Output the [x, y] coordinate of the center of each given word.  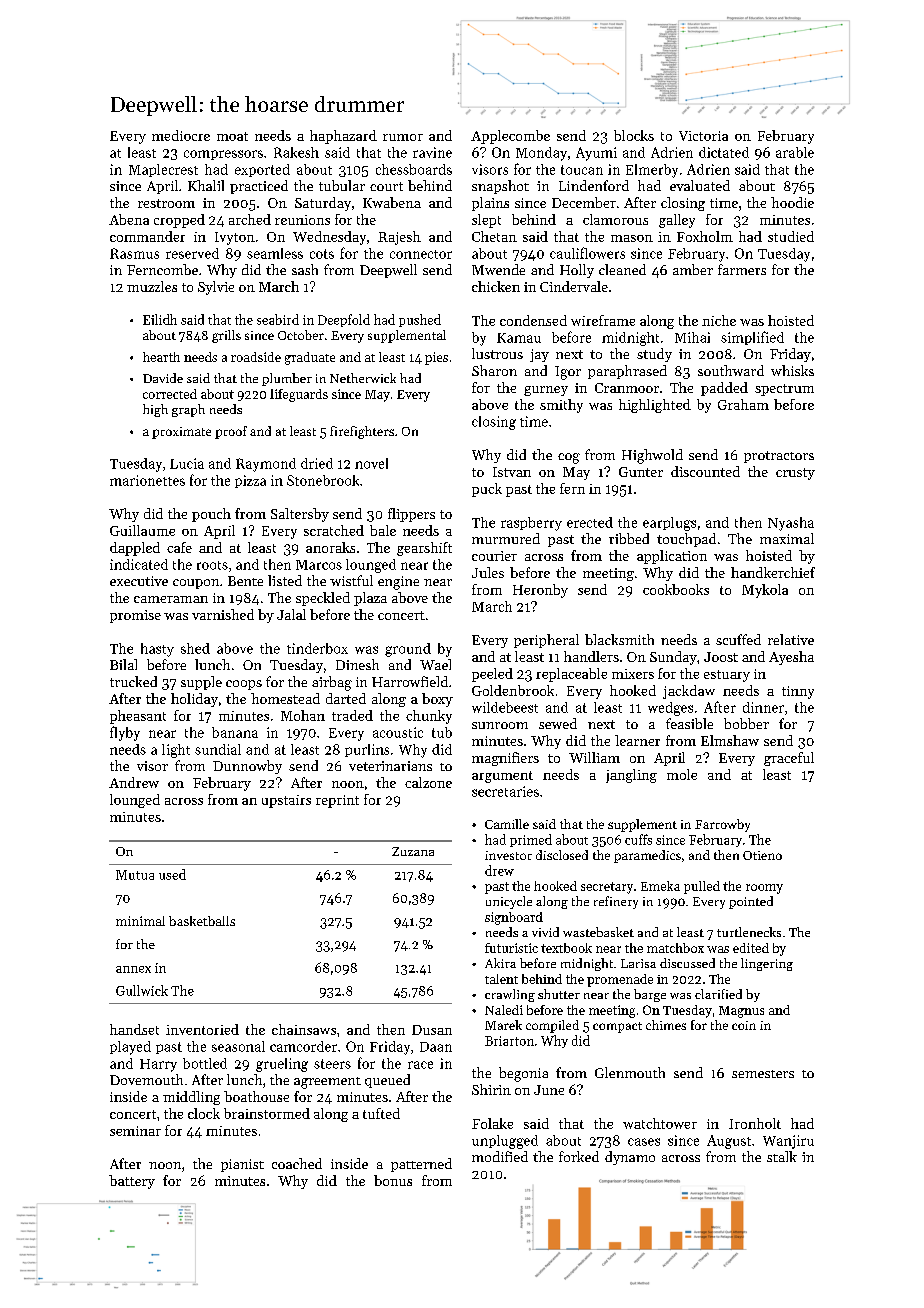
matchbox [675, 948]
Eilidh [160, 319]
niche [719, 320]
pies [436, 358]
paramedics [647, 856]
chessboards [414, 169]
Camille [507, 824]
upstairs [286, 801]
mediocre [181, 135]
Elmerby [652, 171]
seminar [135, 1131]
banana [235, 732]
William [594, 757]
